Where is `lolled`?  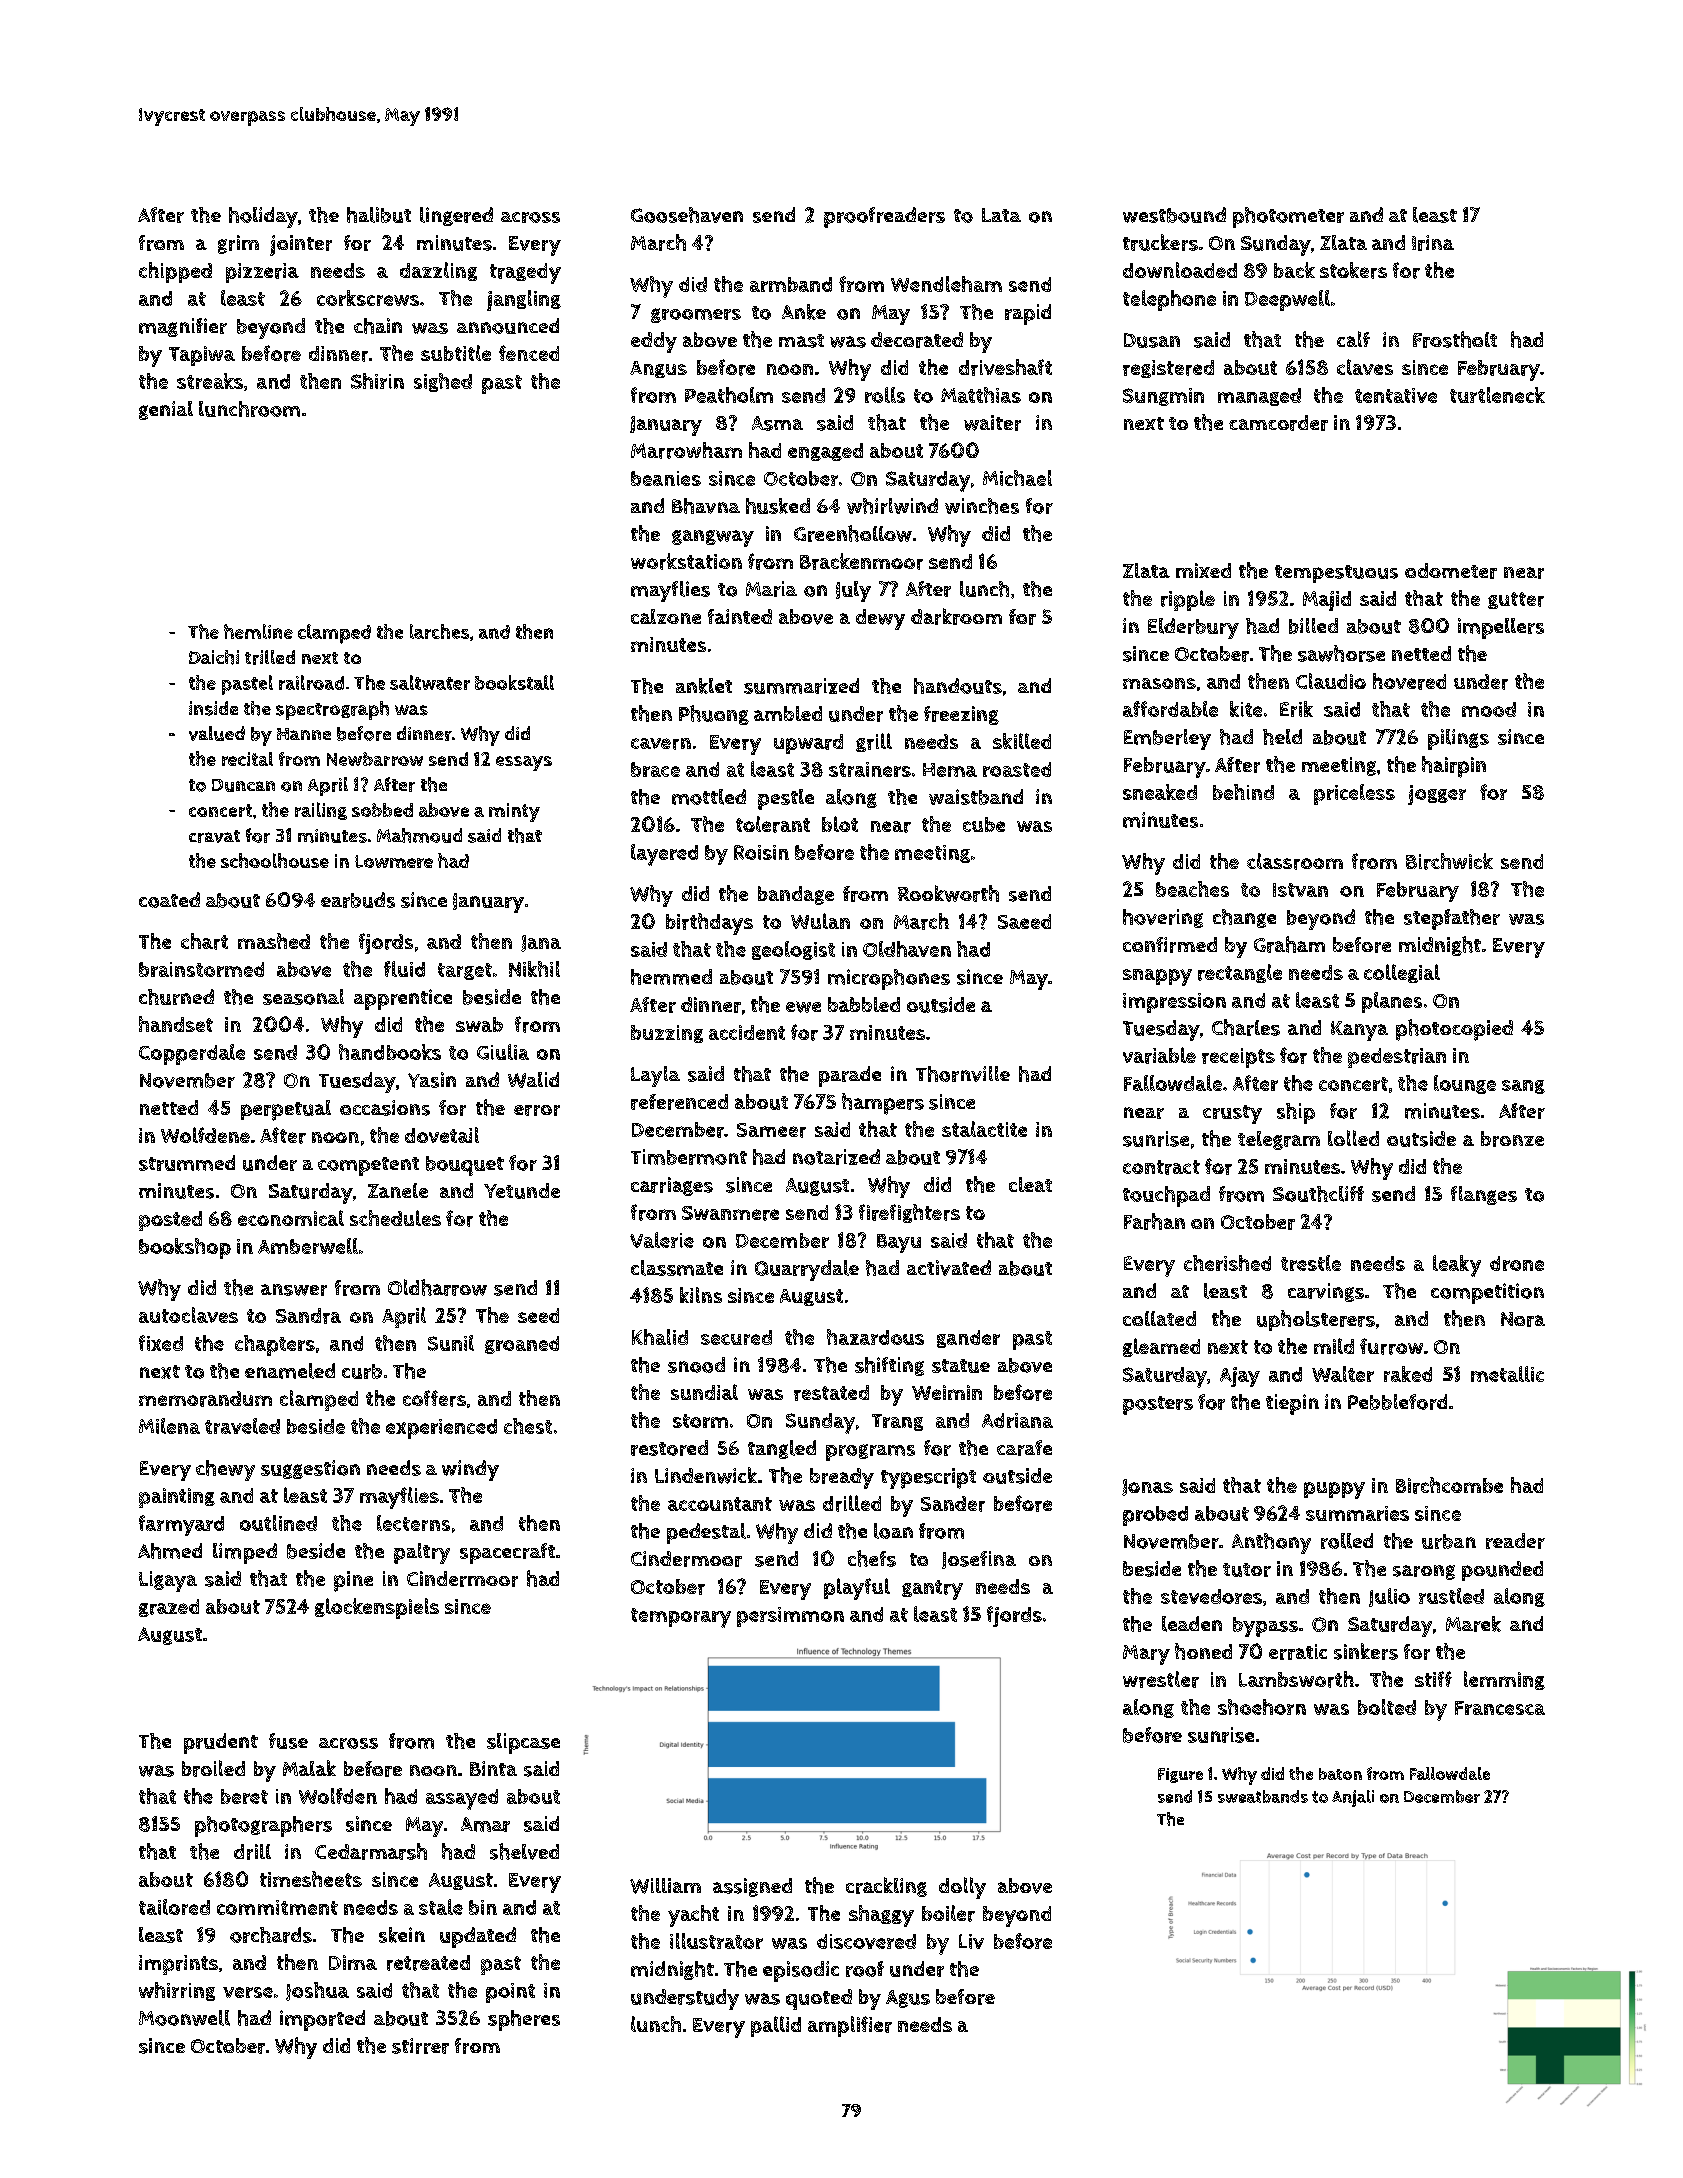 lolled is located at coordinates (1353, 1138).
